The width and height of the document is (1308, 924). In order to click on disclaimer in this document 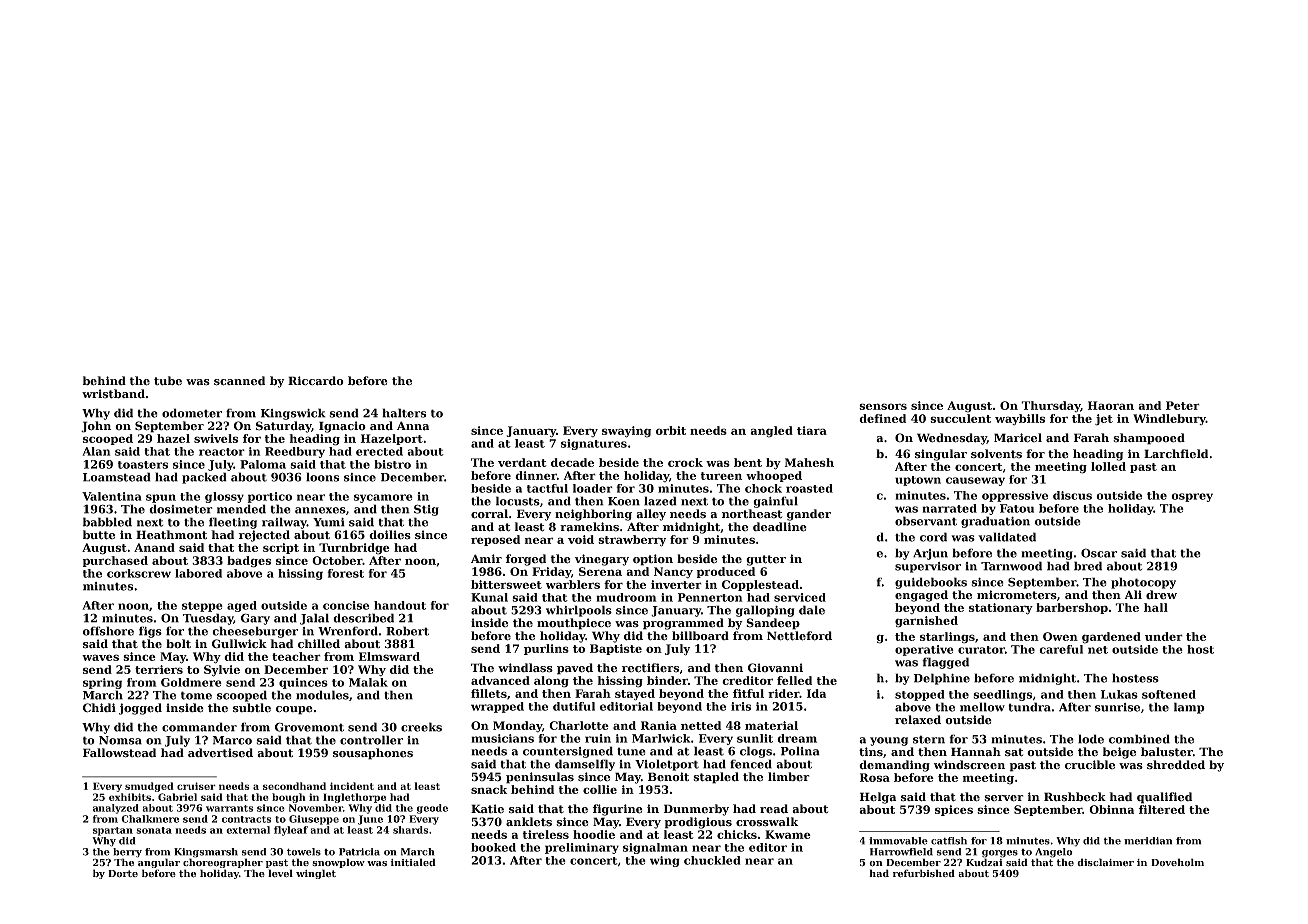, I will do `click(1105, 862)`.
